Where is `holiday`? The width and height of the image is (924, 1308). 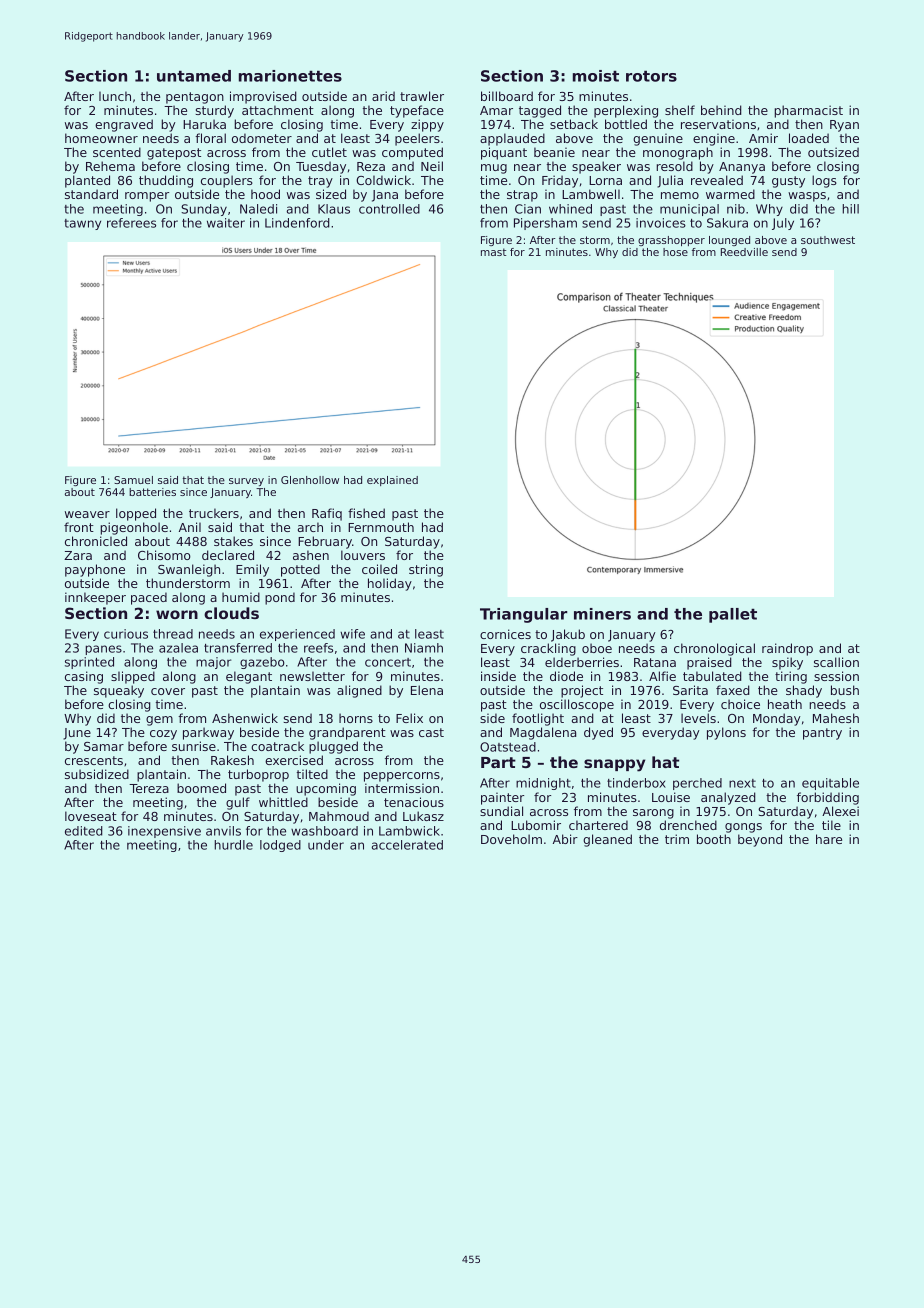 holiday is located at coordinates (390, 584).
